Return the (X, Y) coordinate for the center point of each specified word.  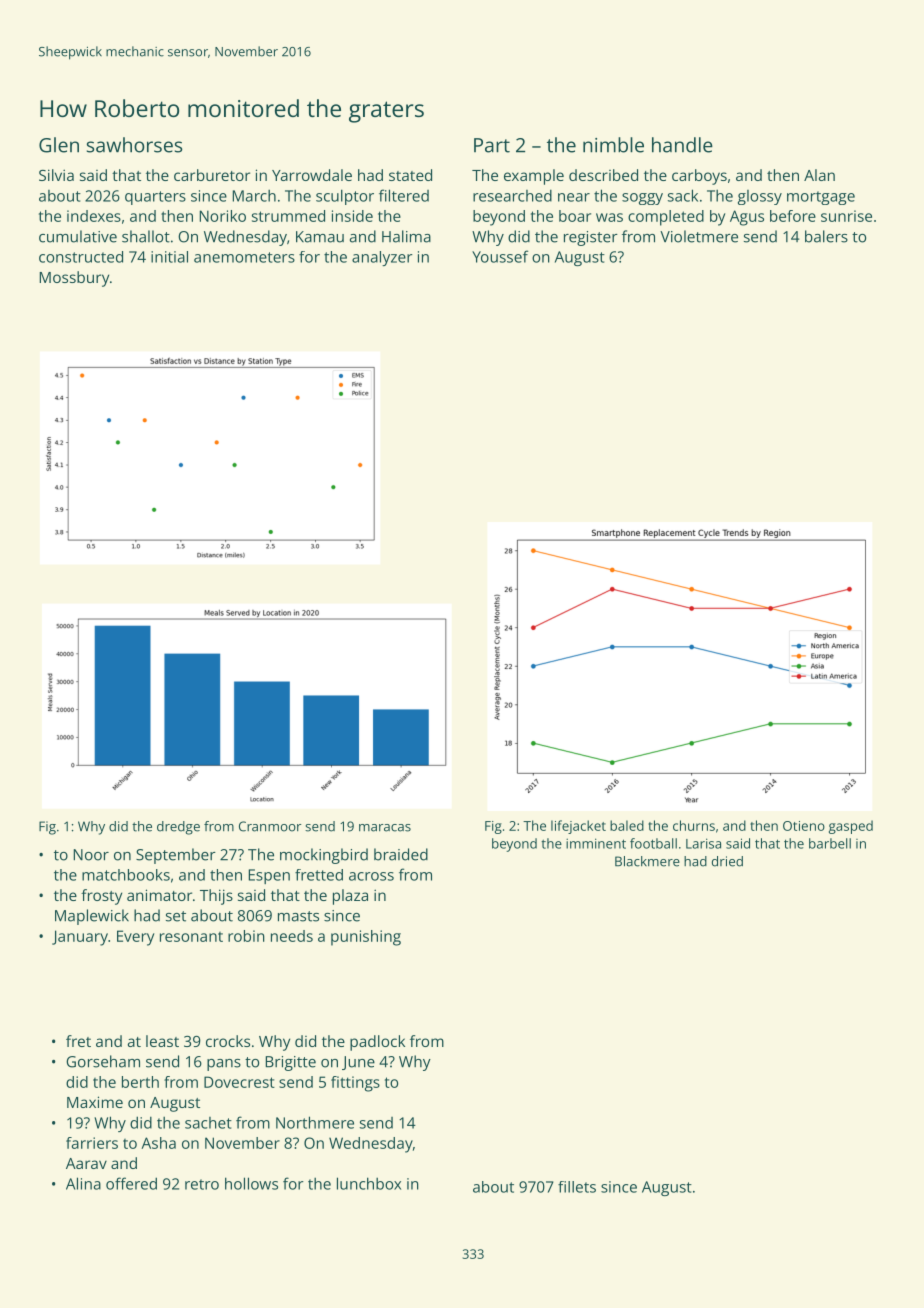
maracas (385, 828)
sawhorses (134, 145)
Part (492, 145)
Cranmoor (270, 826)
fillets (577, 1187)
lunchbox (369, 1183)
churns (694, 825)
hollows (251, 1183)
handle (682, 145)
